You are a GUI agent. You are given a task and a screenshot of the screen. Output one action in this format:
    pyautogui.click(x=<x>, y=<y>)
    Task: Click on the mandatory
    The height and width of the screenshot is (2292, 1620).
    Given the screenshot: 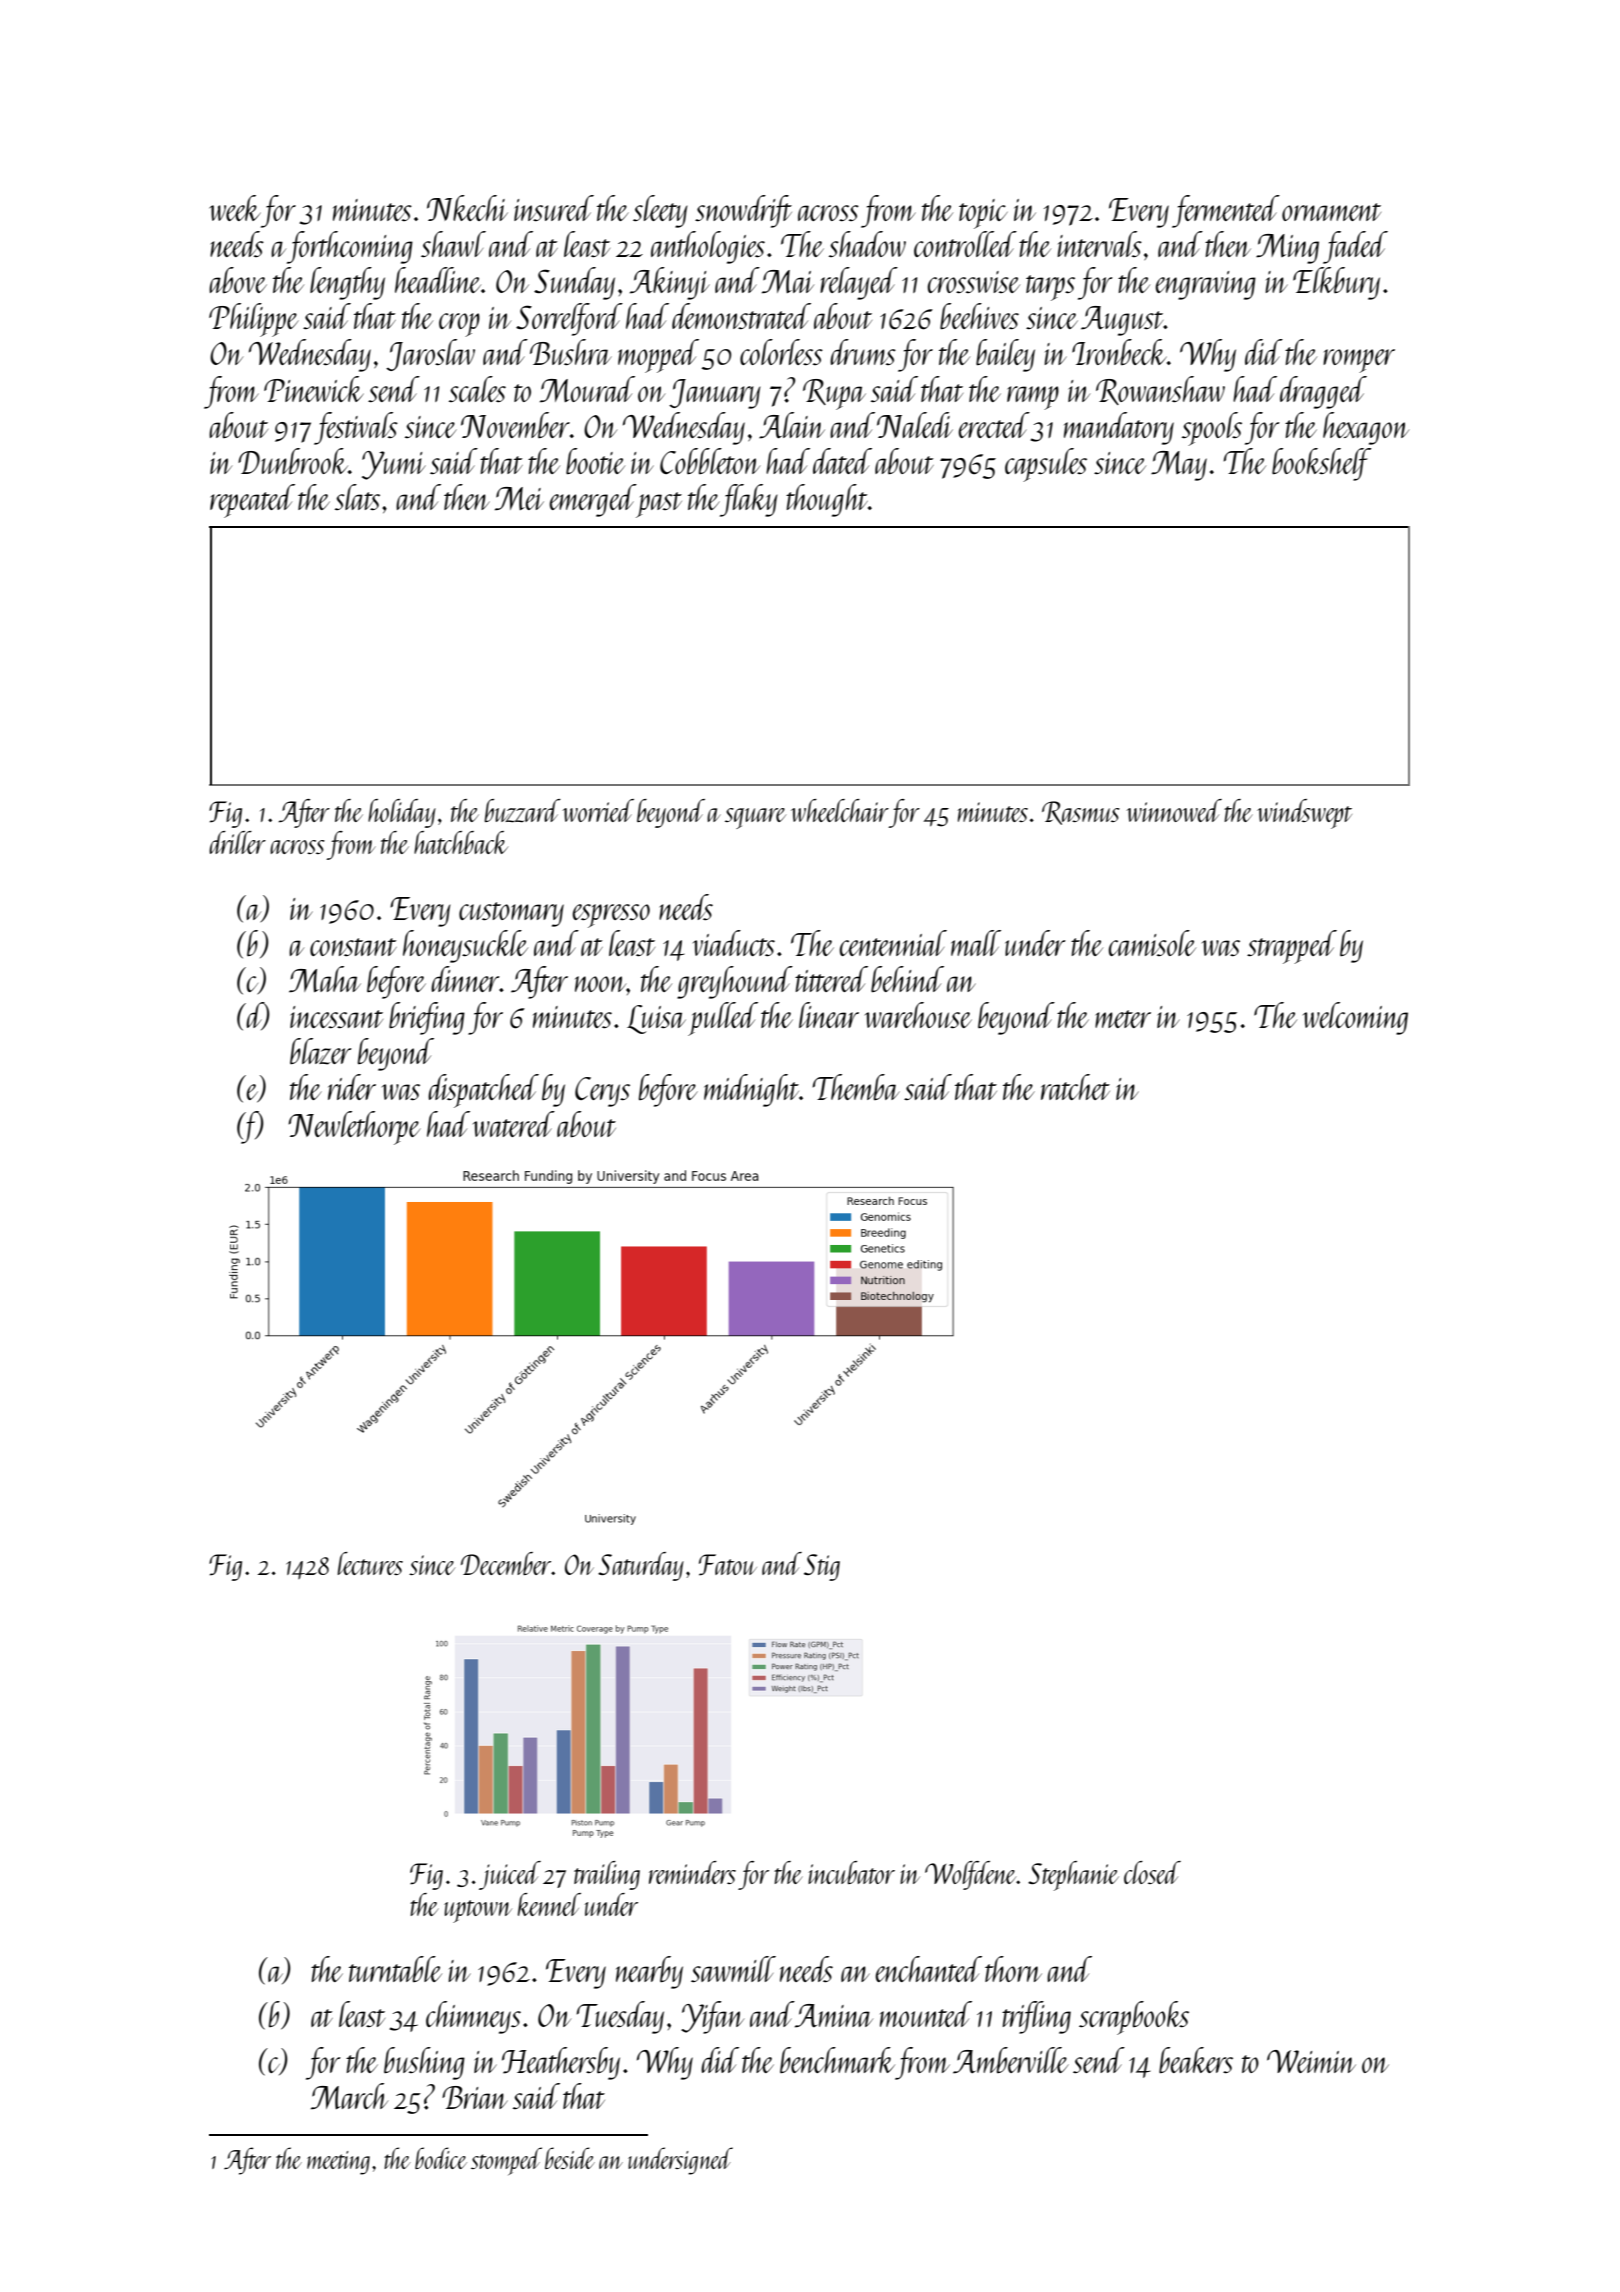 What is the action you would take?
    pyautogui.click(x=1119, y=428)
